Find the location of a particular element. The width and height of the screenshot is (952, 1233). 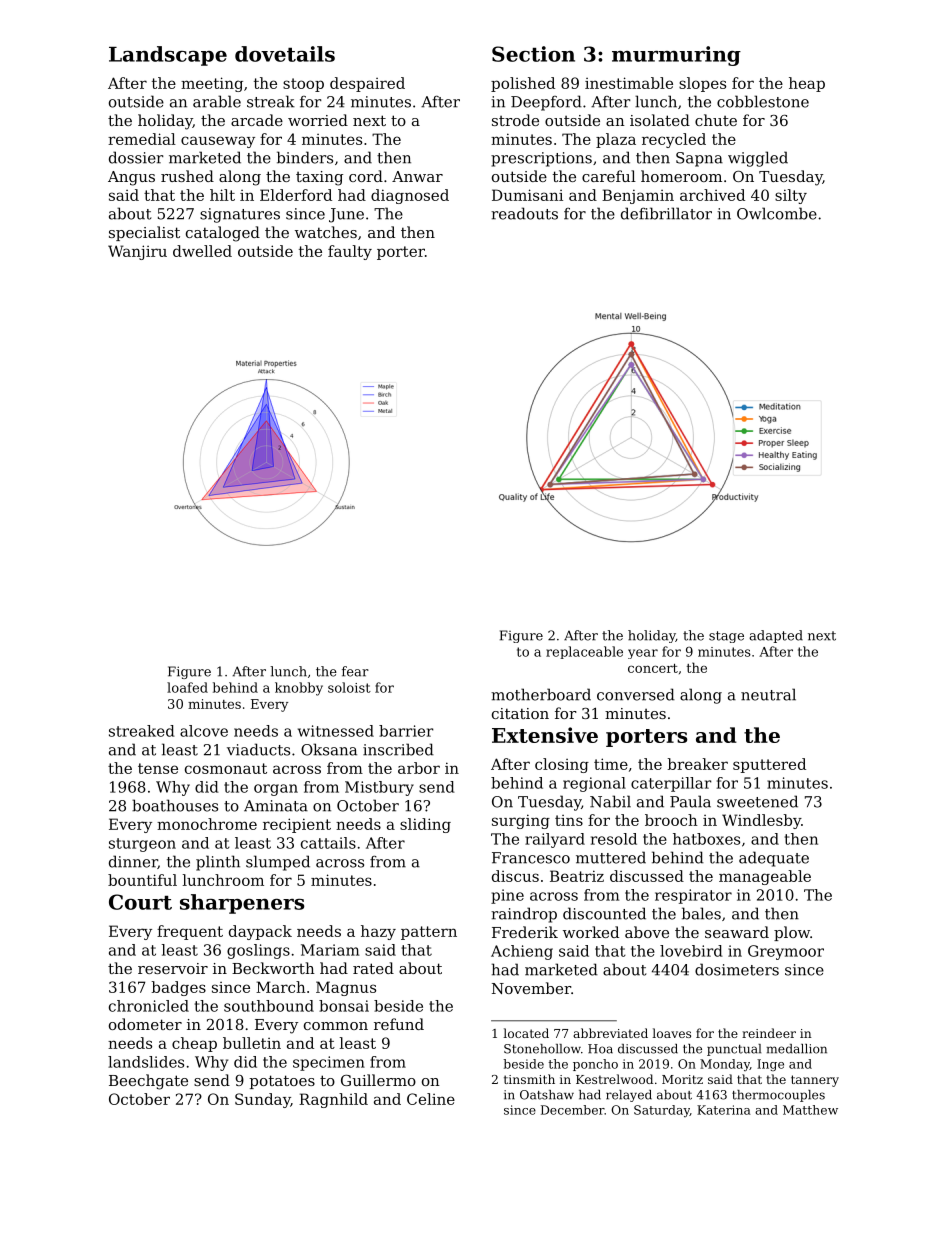

loafed is located at coordinates (187, 687).
